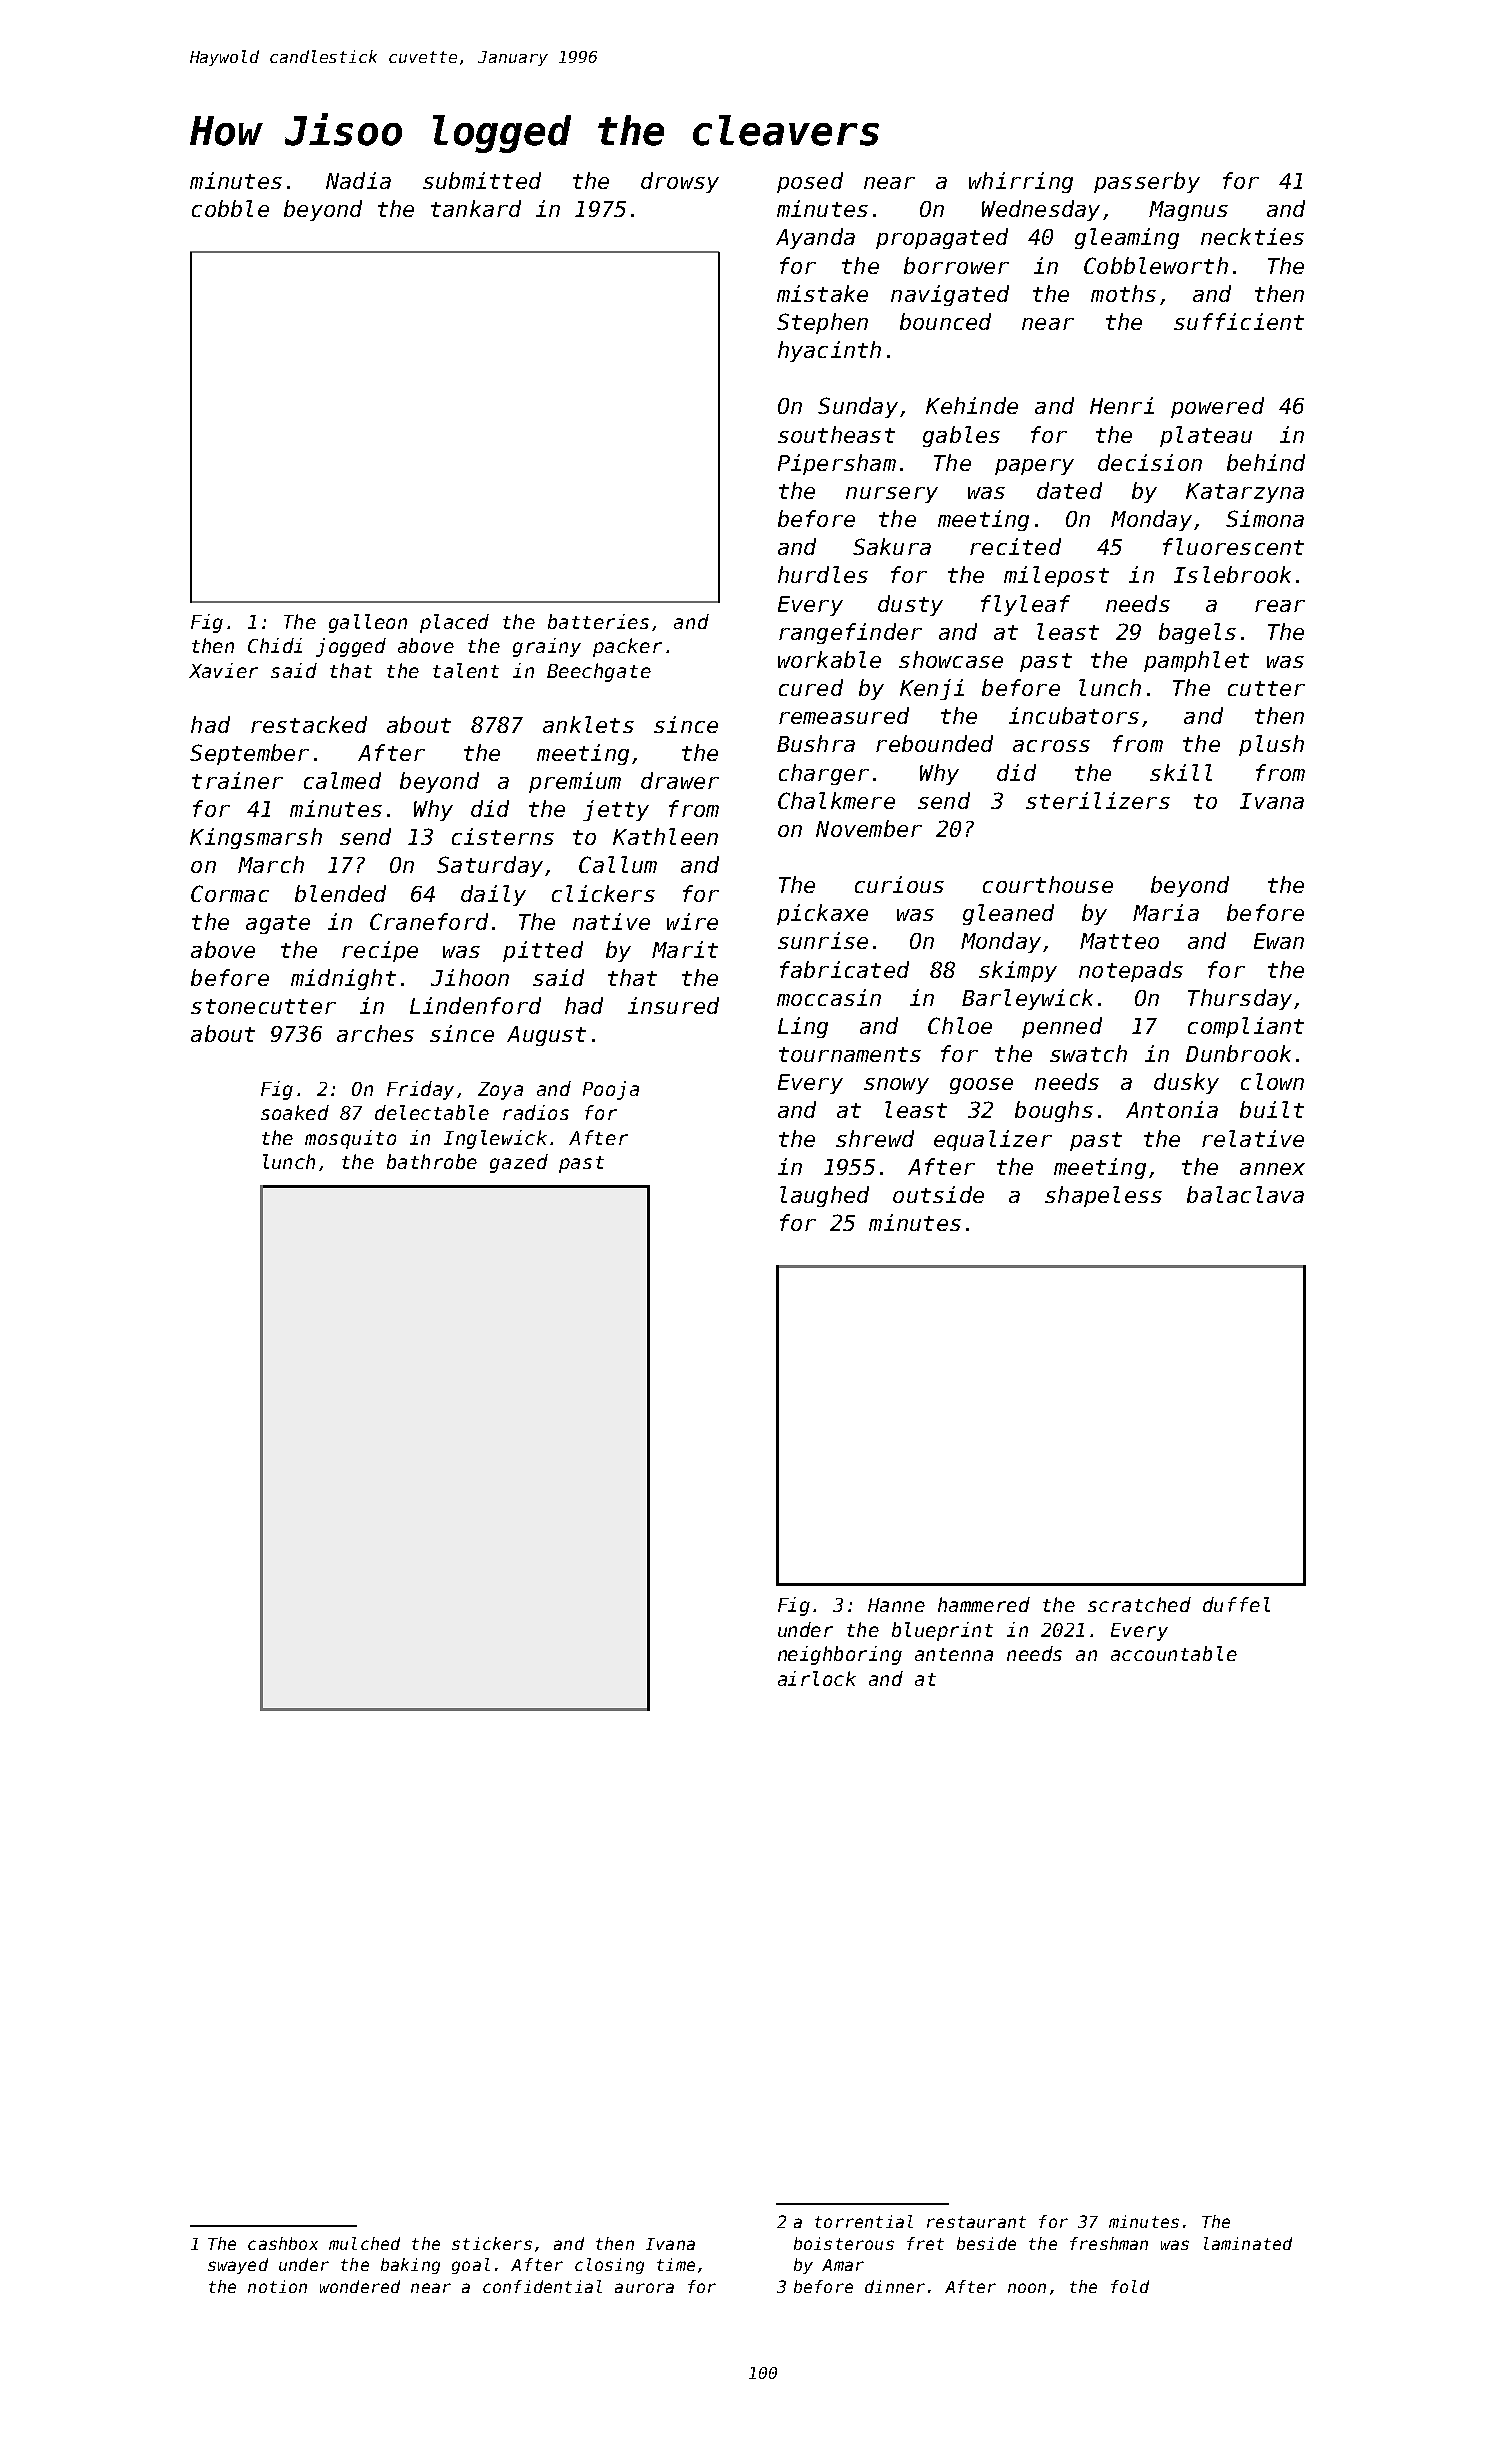 The image size is (1496, 2464). What do you see at coordinates (1098, 800) in the document?
I see `sterilizers` at bounding box center [1098, 800].
